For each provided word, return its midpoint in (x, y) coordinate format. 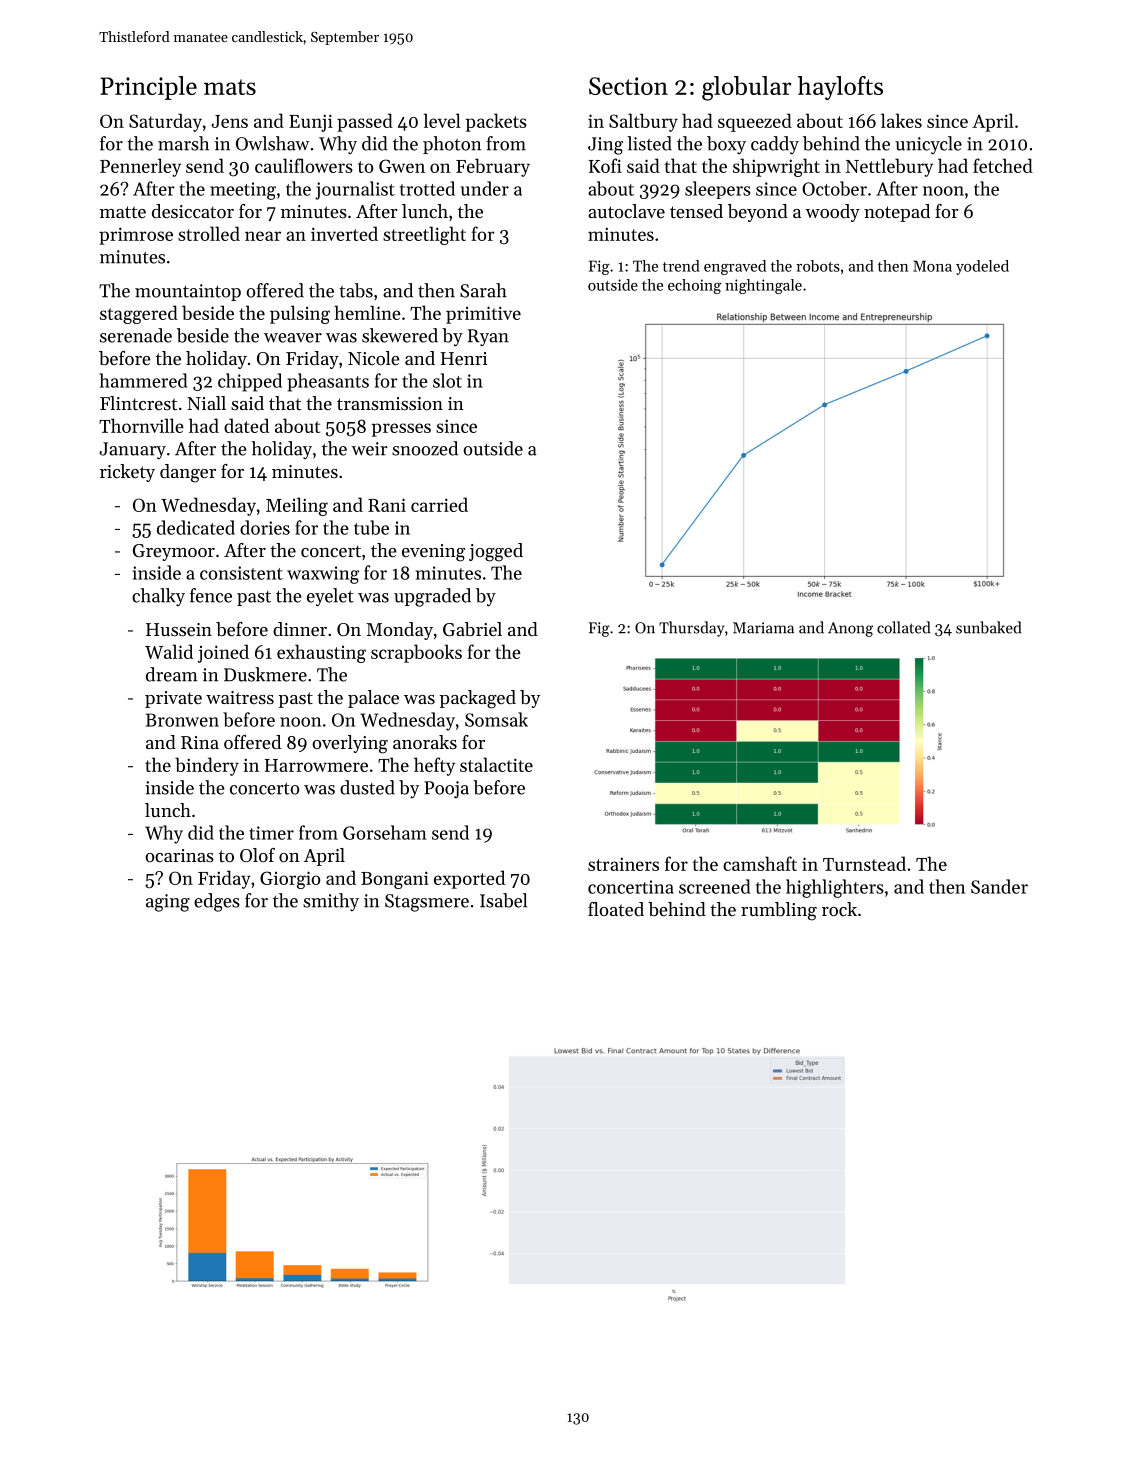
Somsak (496, 719)
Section (628, 86)
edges (217, 902)
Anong (850, 629)
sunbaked (988, 627)
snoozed (425, 448)
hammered (143, 380)
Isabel (503, 900)
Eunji (311, 123)
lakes (901, 120)
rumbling (779, 911)
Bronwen (182, 720)
